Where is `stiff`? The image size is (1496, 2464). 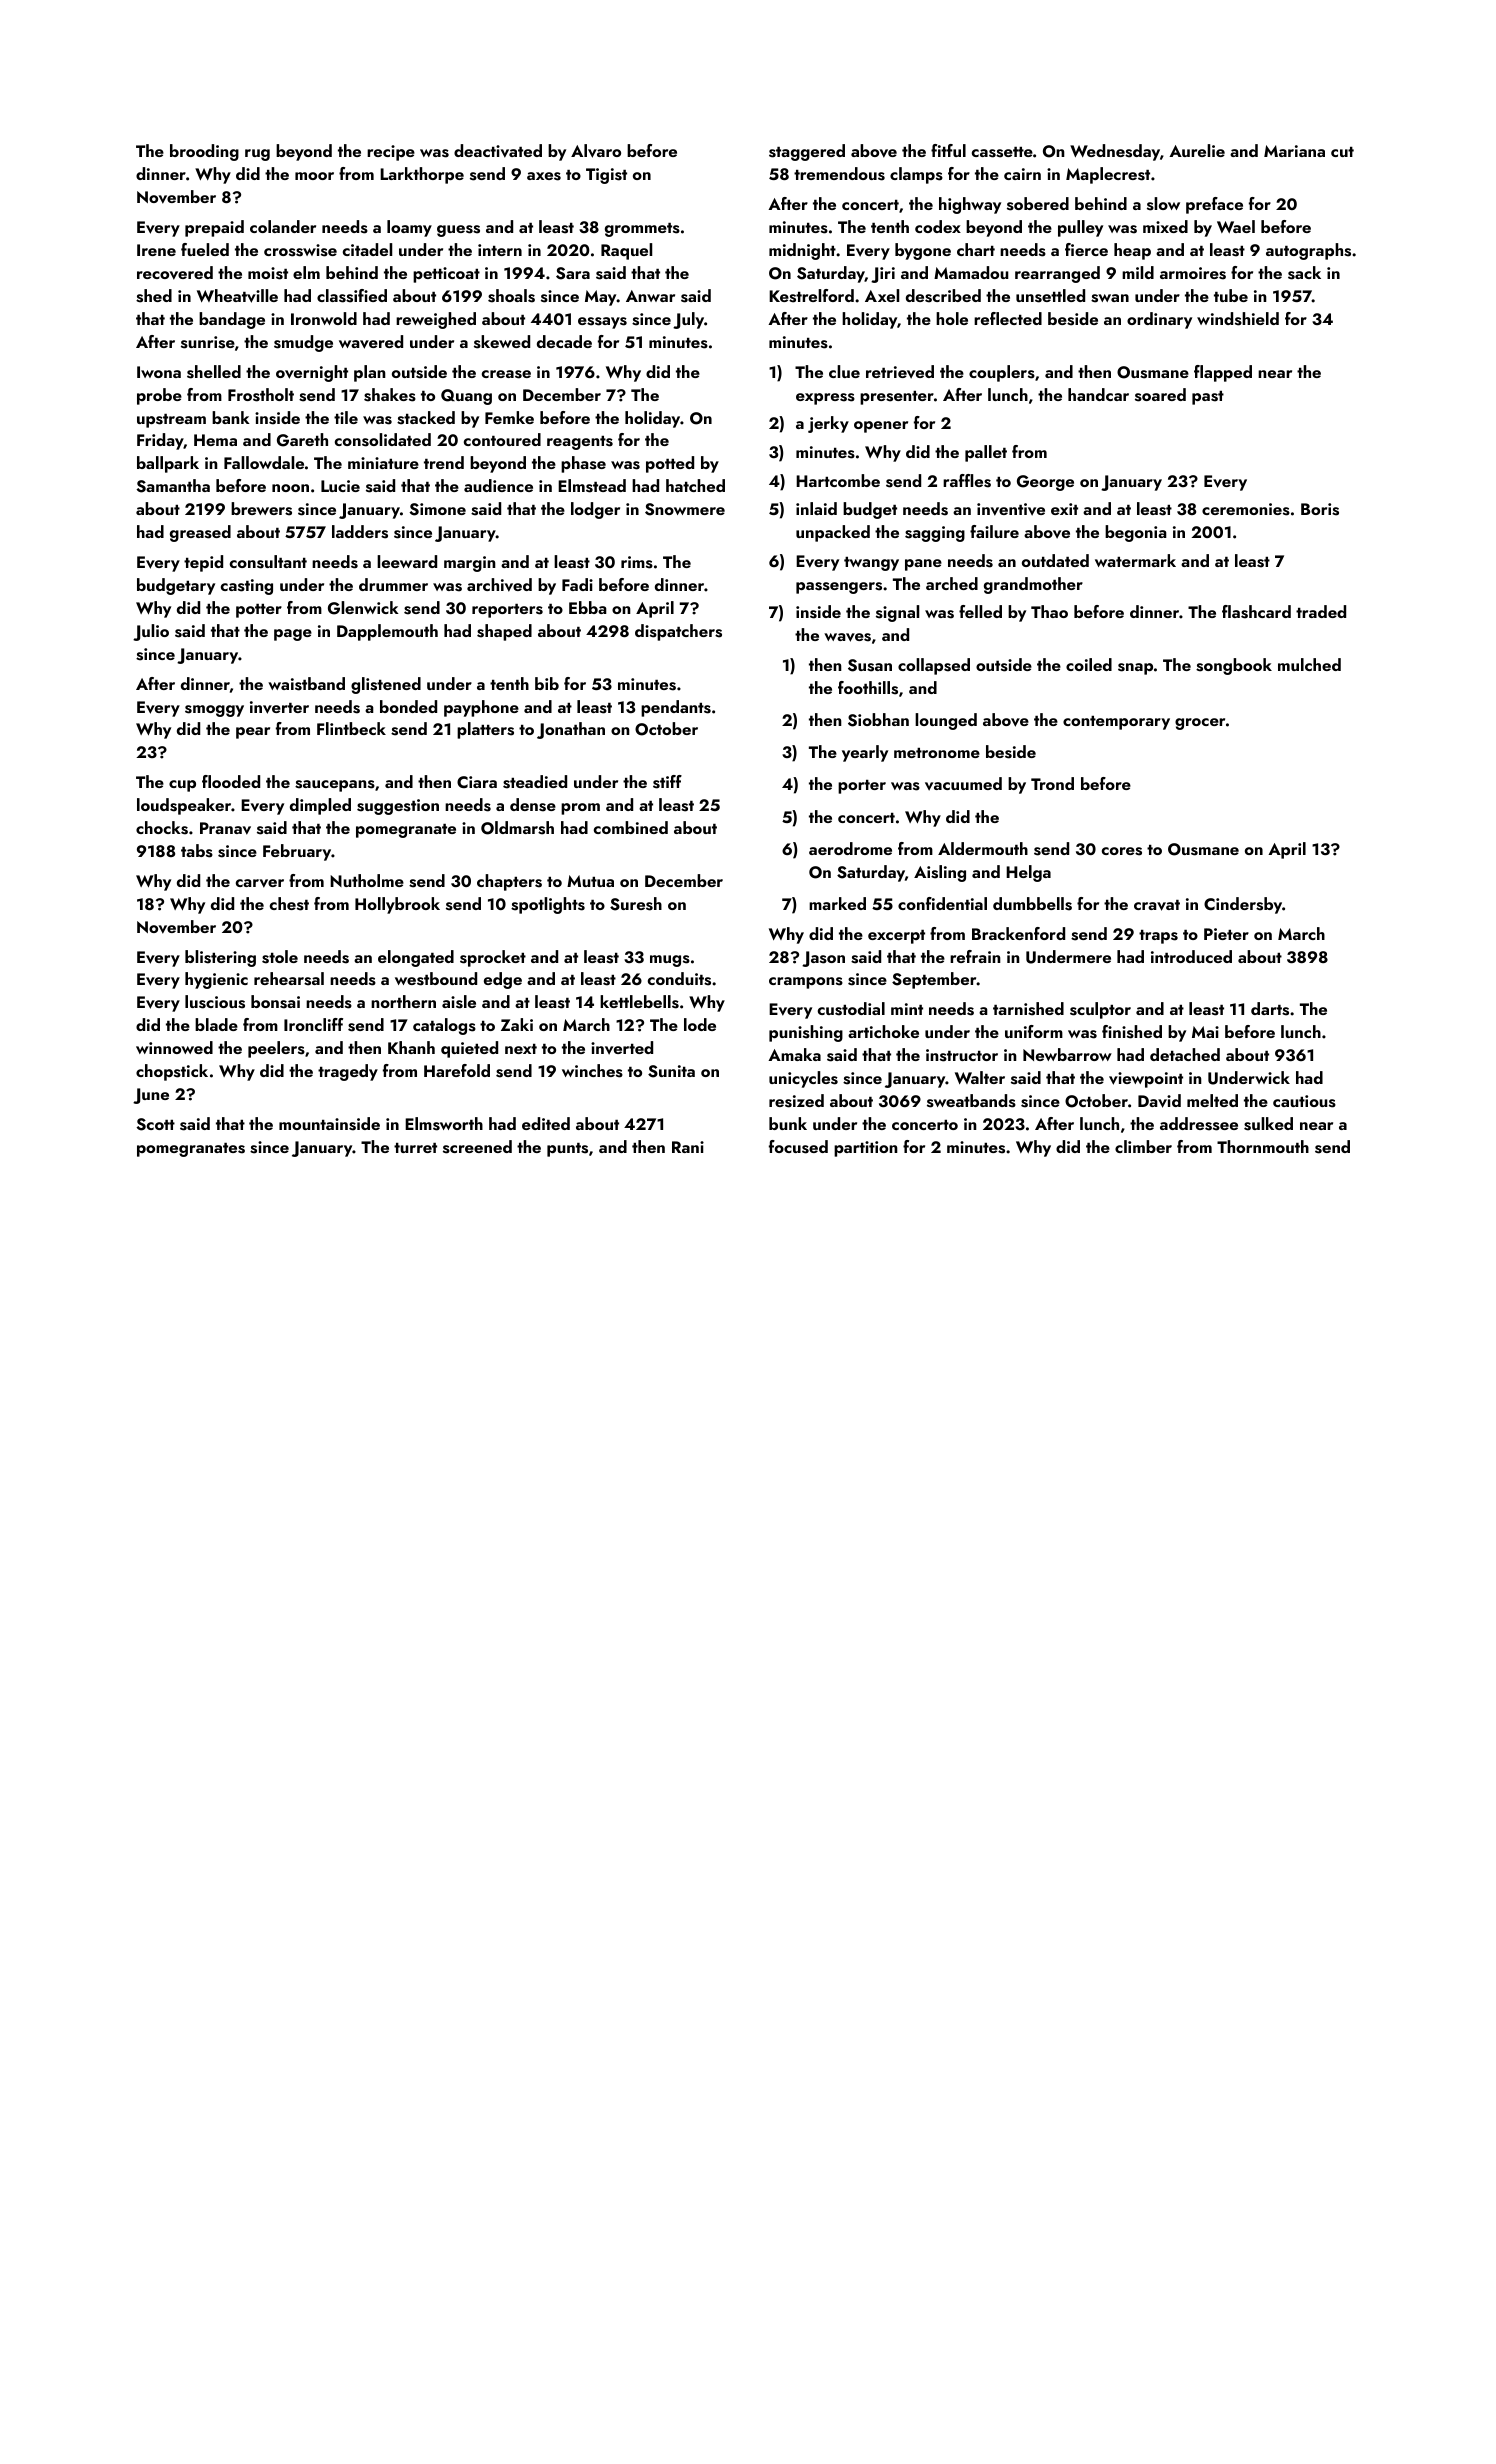
stiff is located at coordinates (667, 782).
